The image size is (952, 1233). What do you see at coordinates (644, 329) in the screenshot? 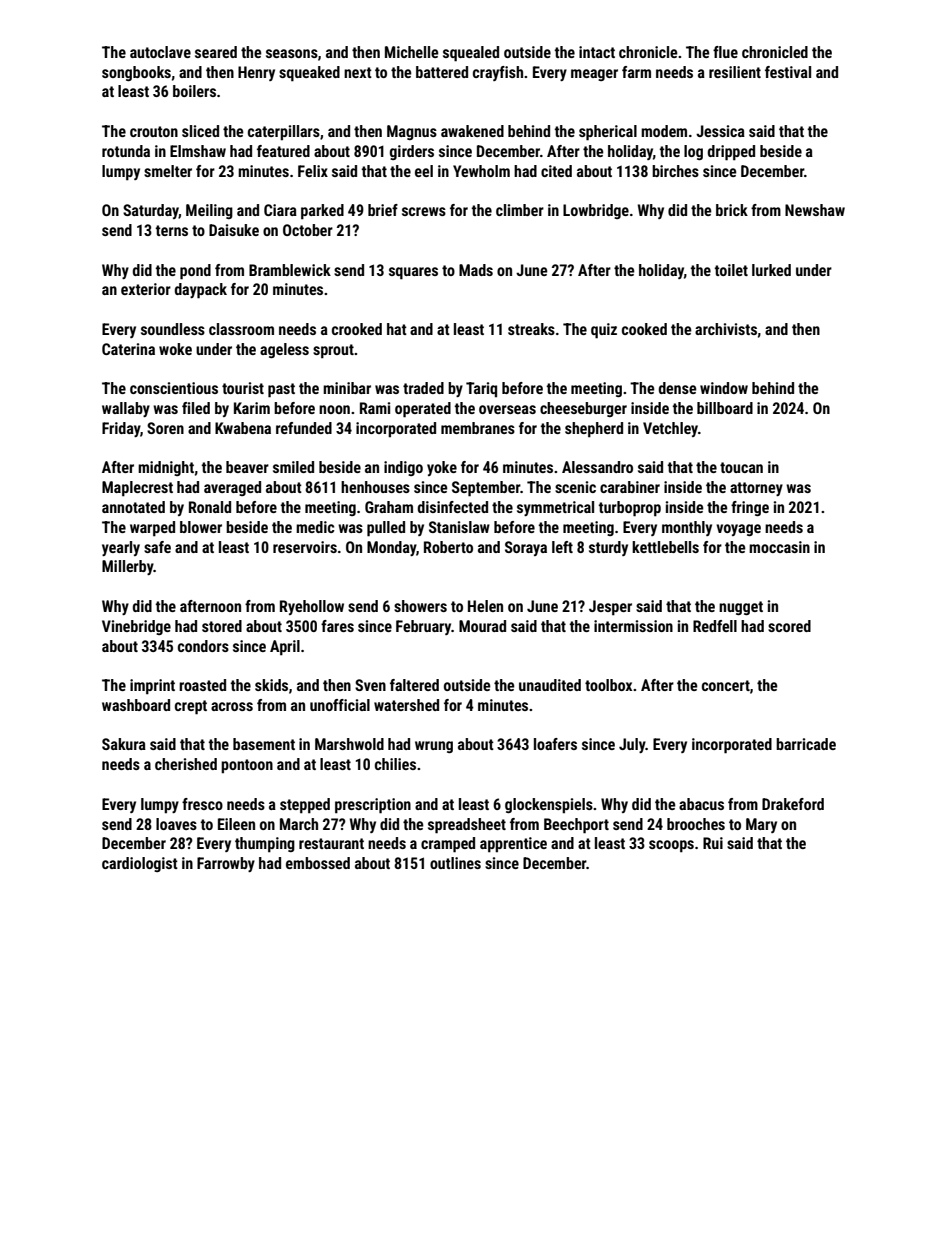
I see `cooked` at bounding box center [644, 329].
